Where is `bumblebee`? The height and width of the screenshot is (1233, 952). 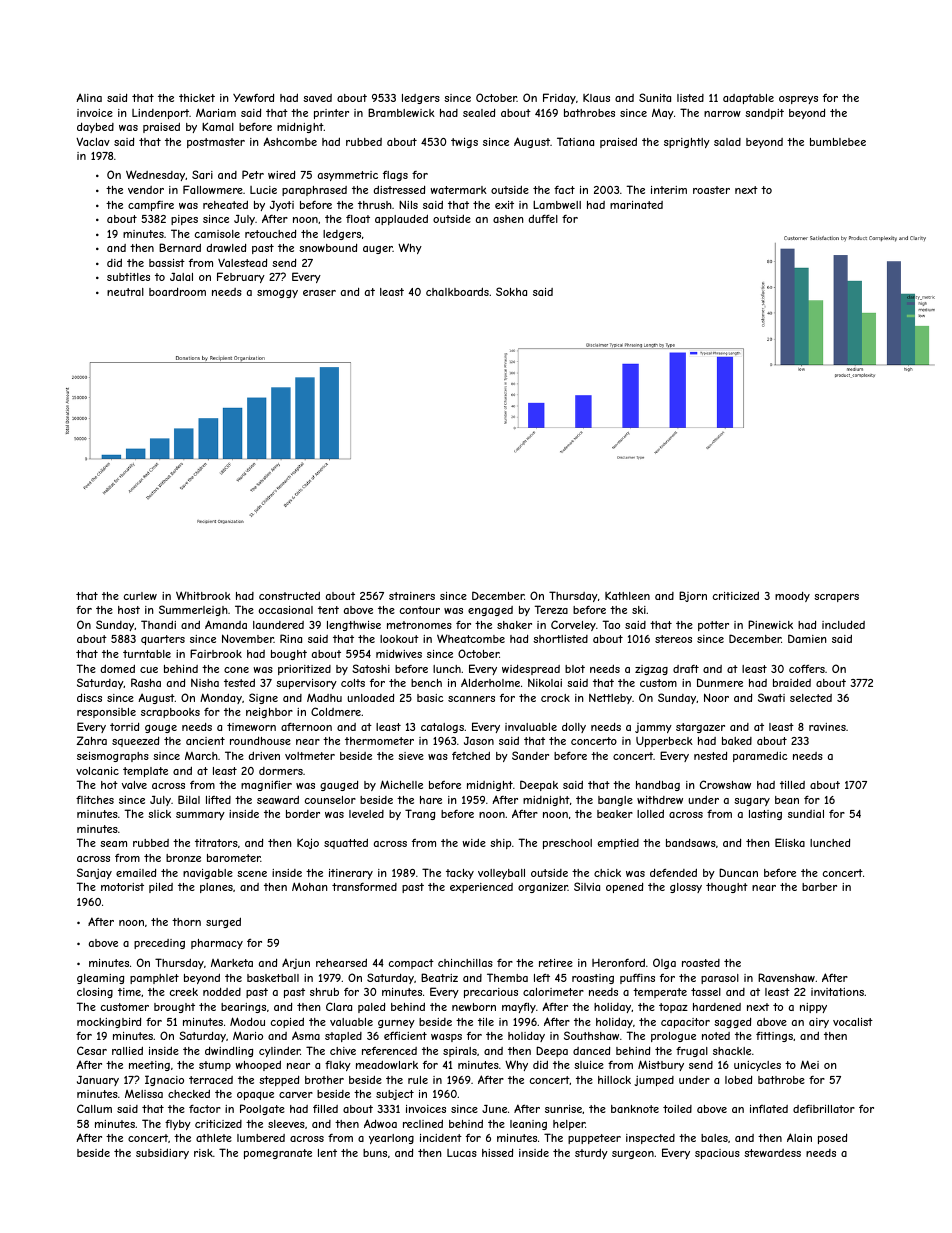 bumblebee is located at coordinates (838, 142).
